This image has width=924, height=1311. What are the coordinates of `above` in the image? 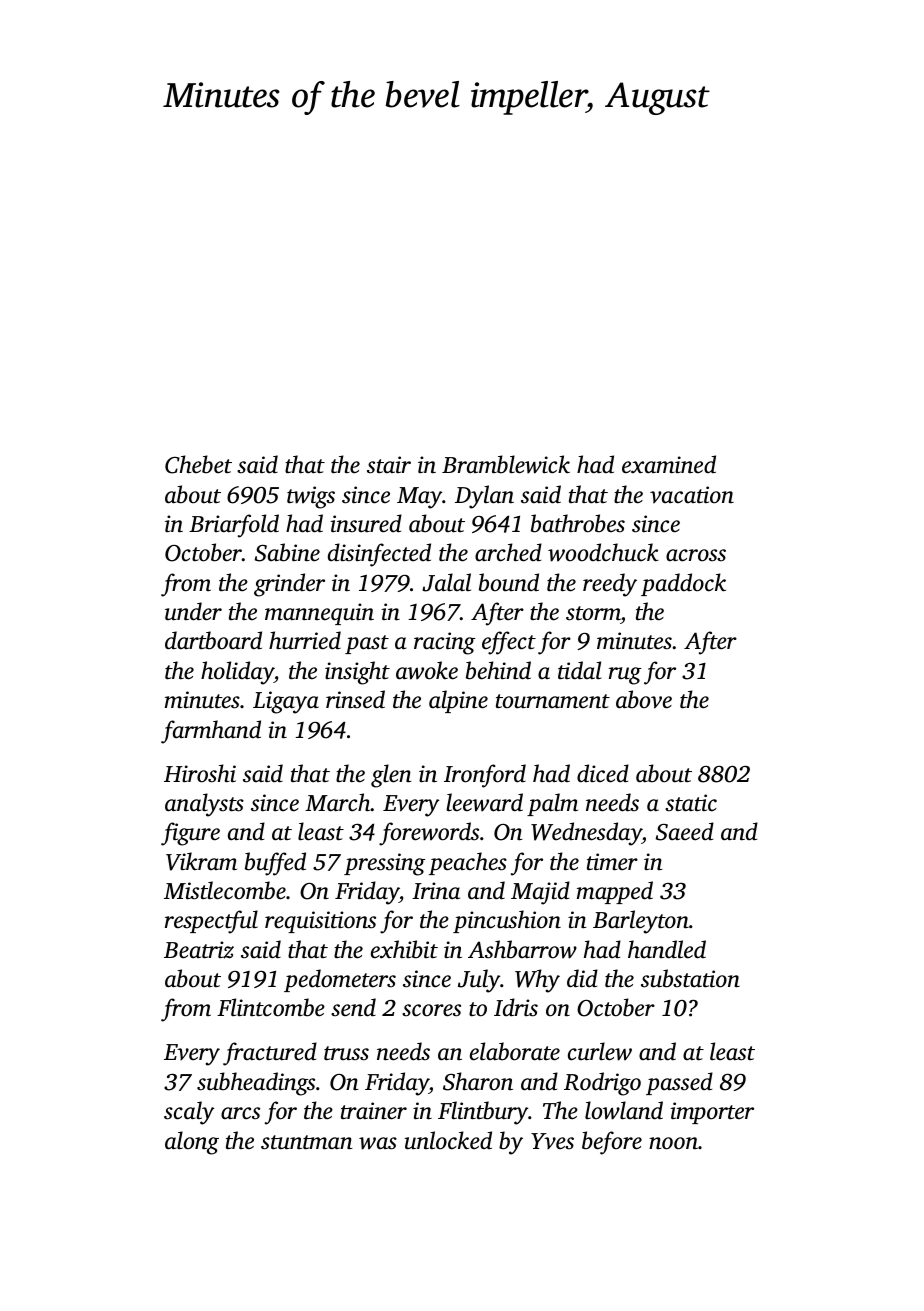 It's located at (644, 699).
